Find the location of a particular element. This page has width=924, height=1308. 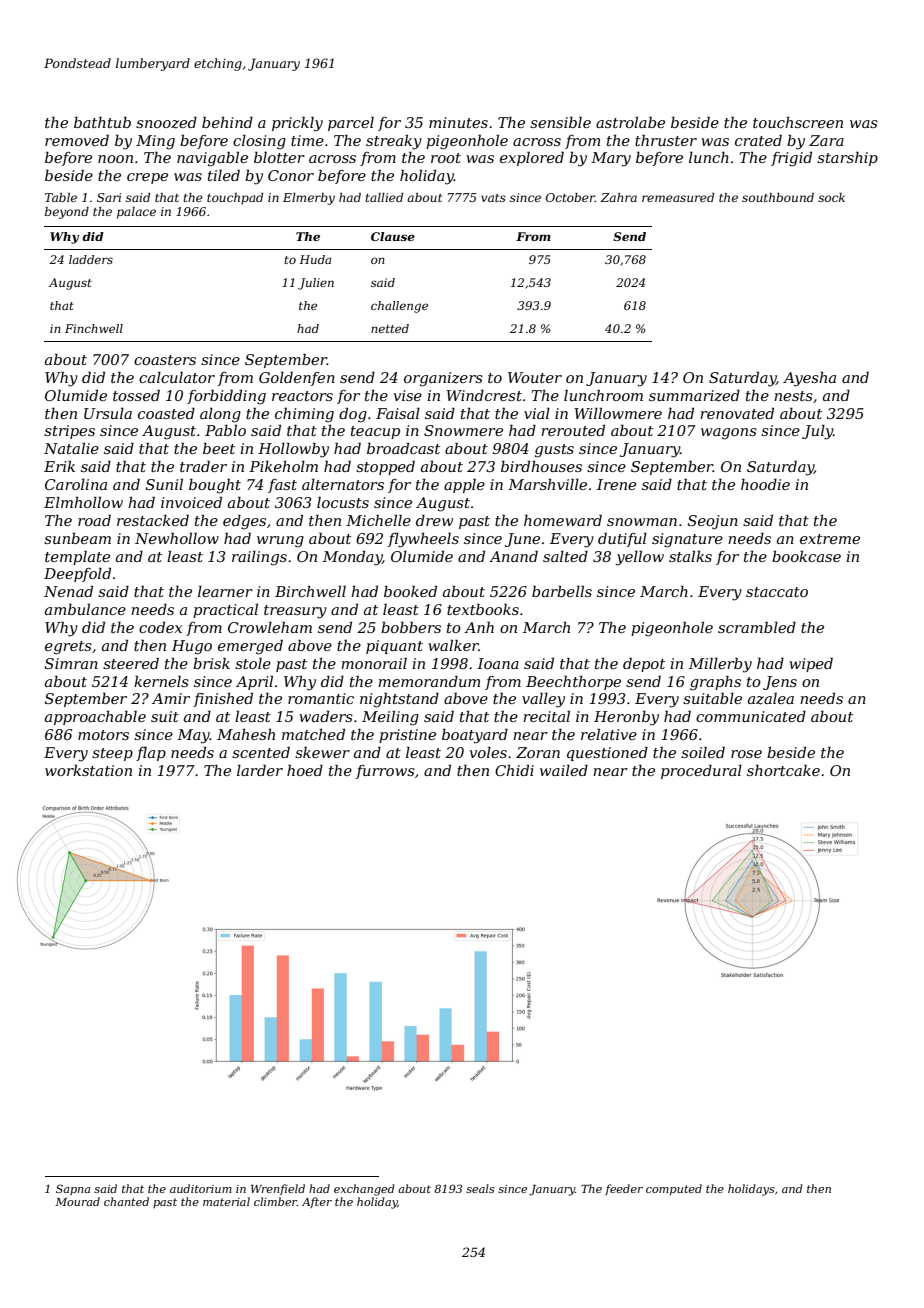

barbells is located at coordinates (562, 591).
